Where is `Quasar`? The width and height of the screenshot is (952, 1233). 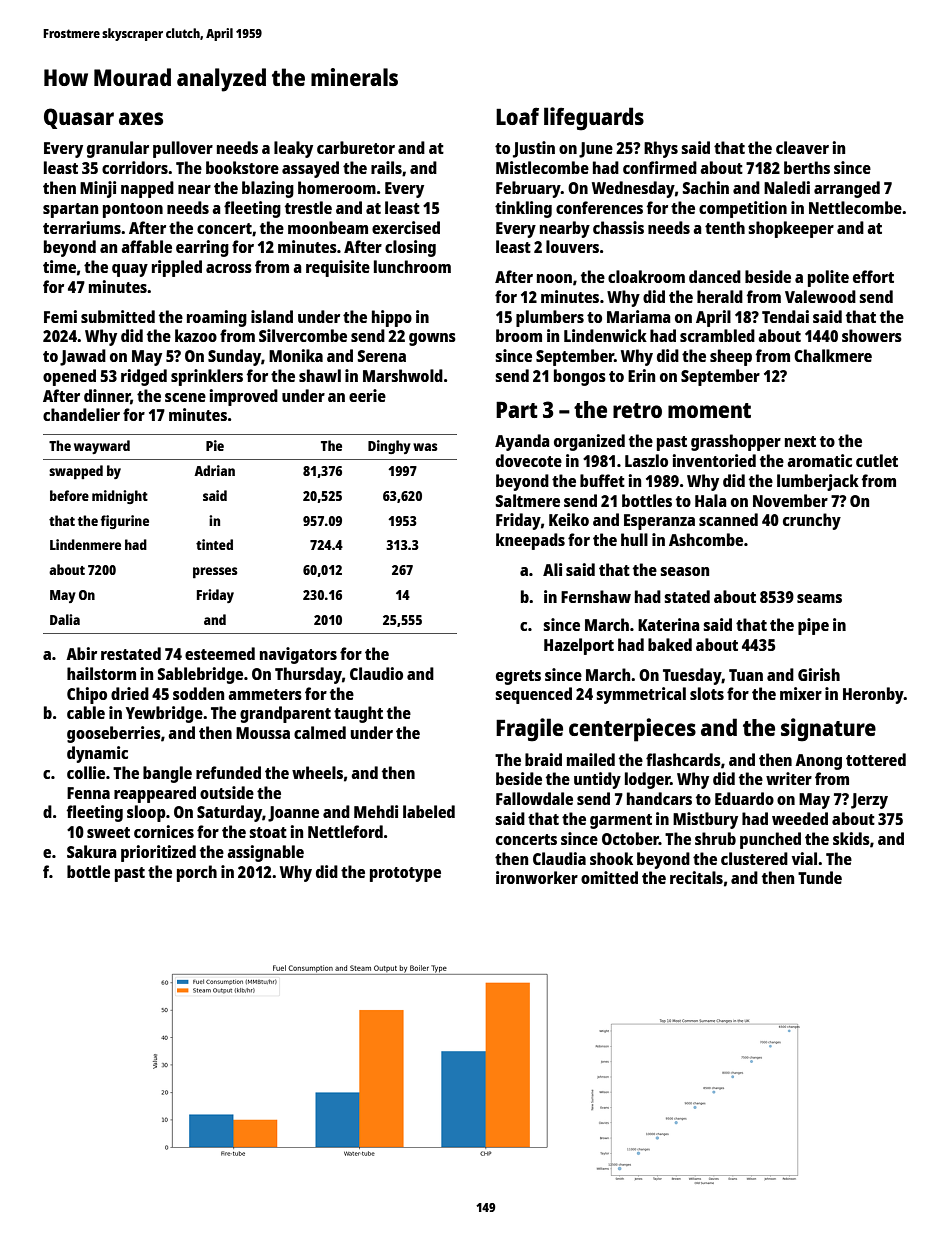 Quasar is located at coordinates (79, 118).
